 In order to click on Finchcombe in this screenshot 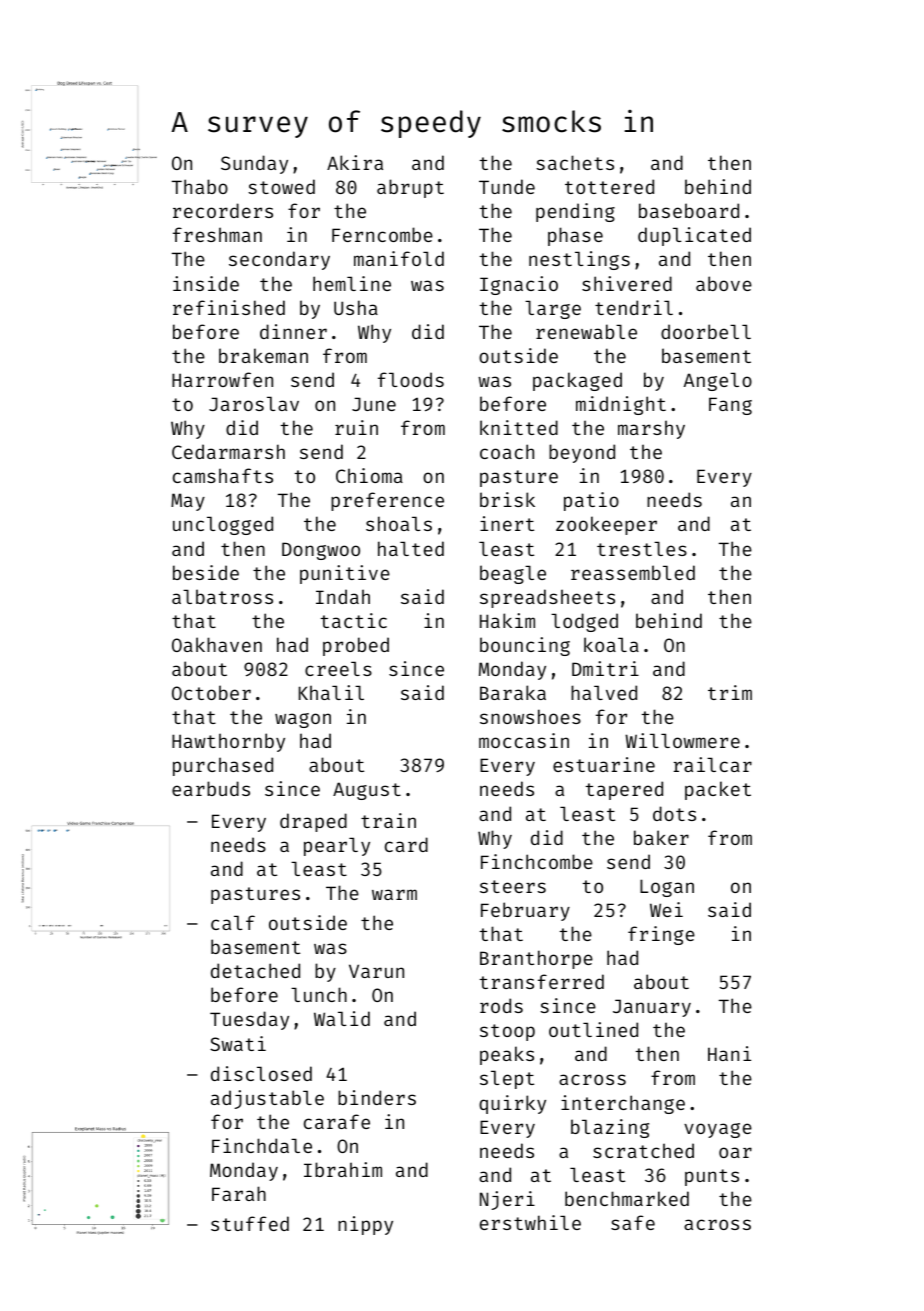, I will do `click(537, 861)`.
